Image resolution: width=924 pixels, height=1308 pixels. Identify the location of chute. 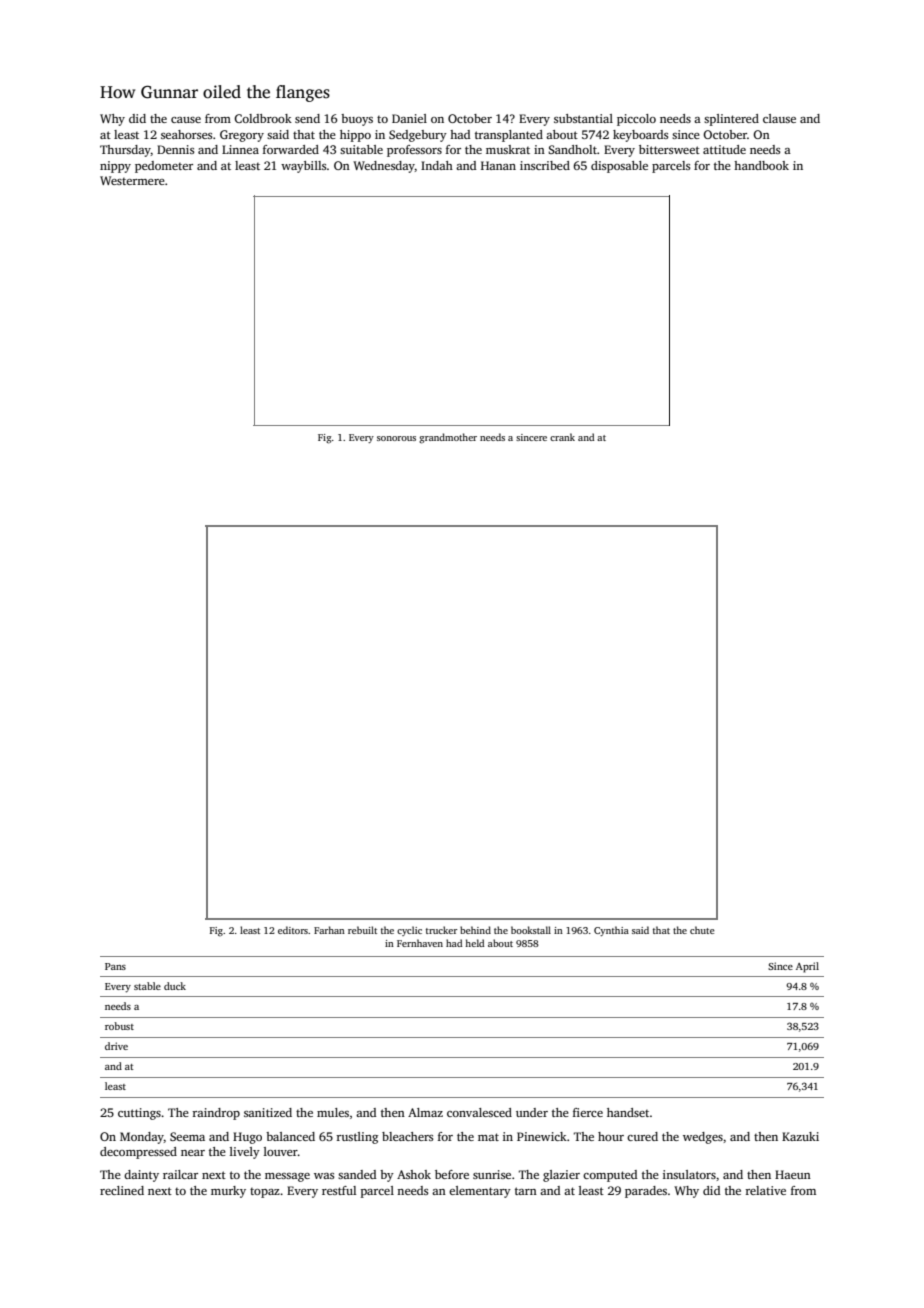
(702, 930).
